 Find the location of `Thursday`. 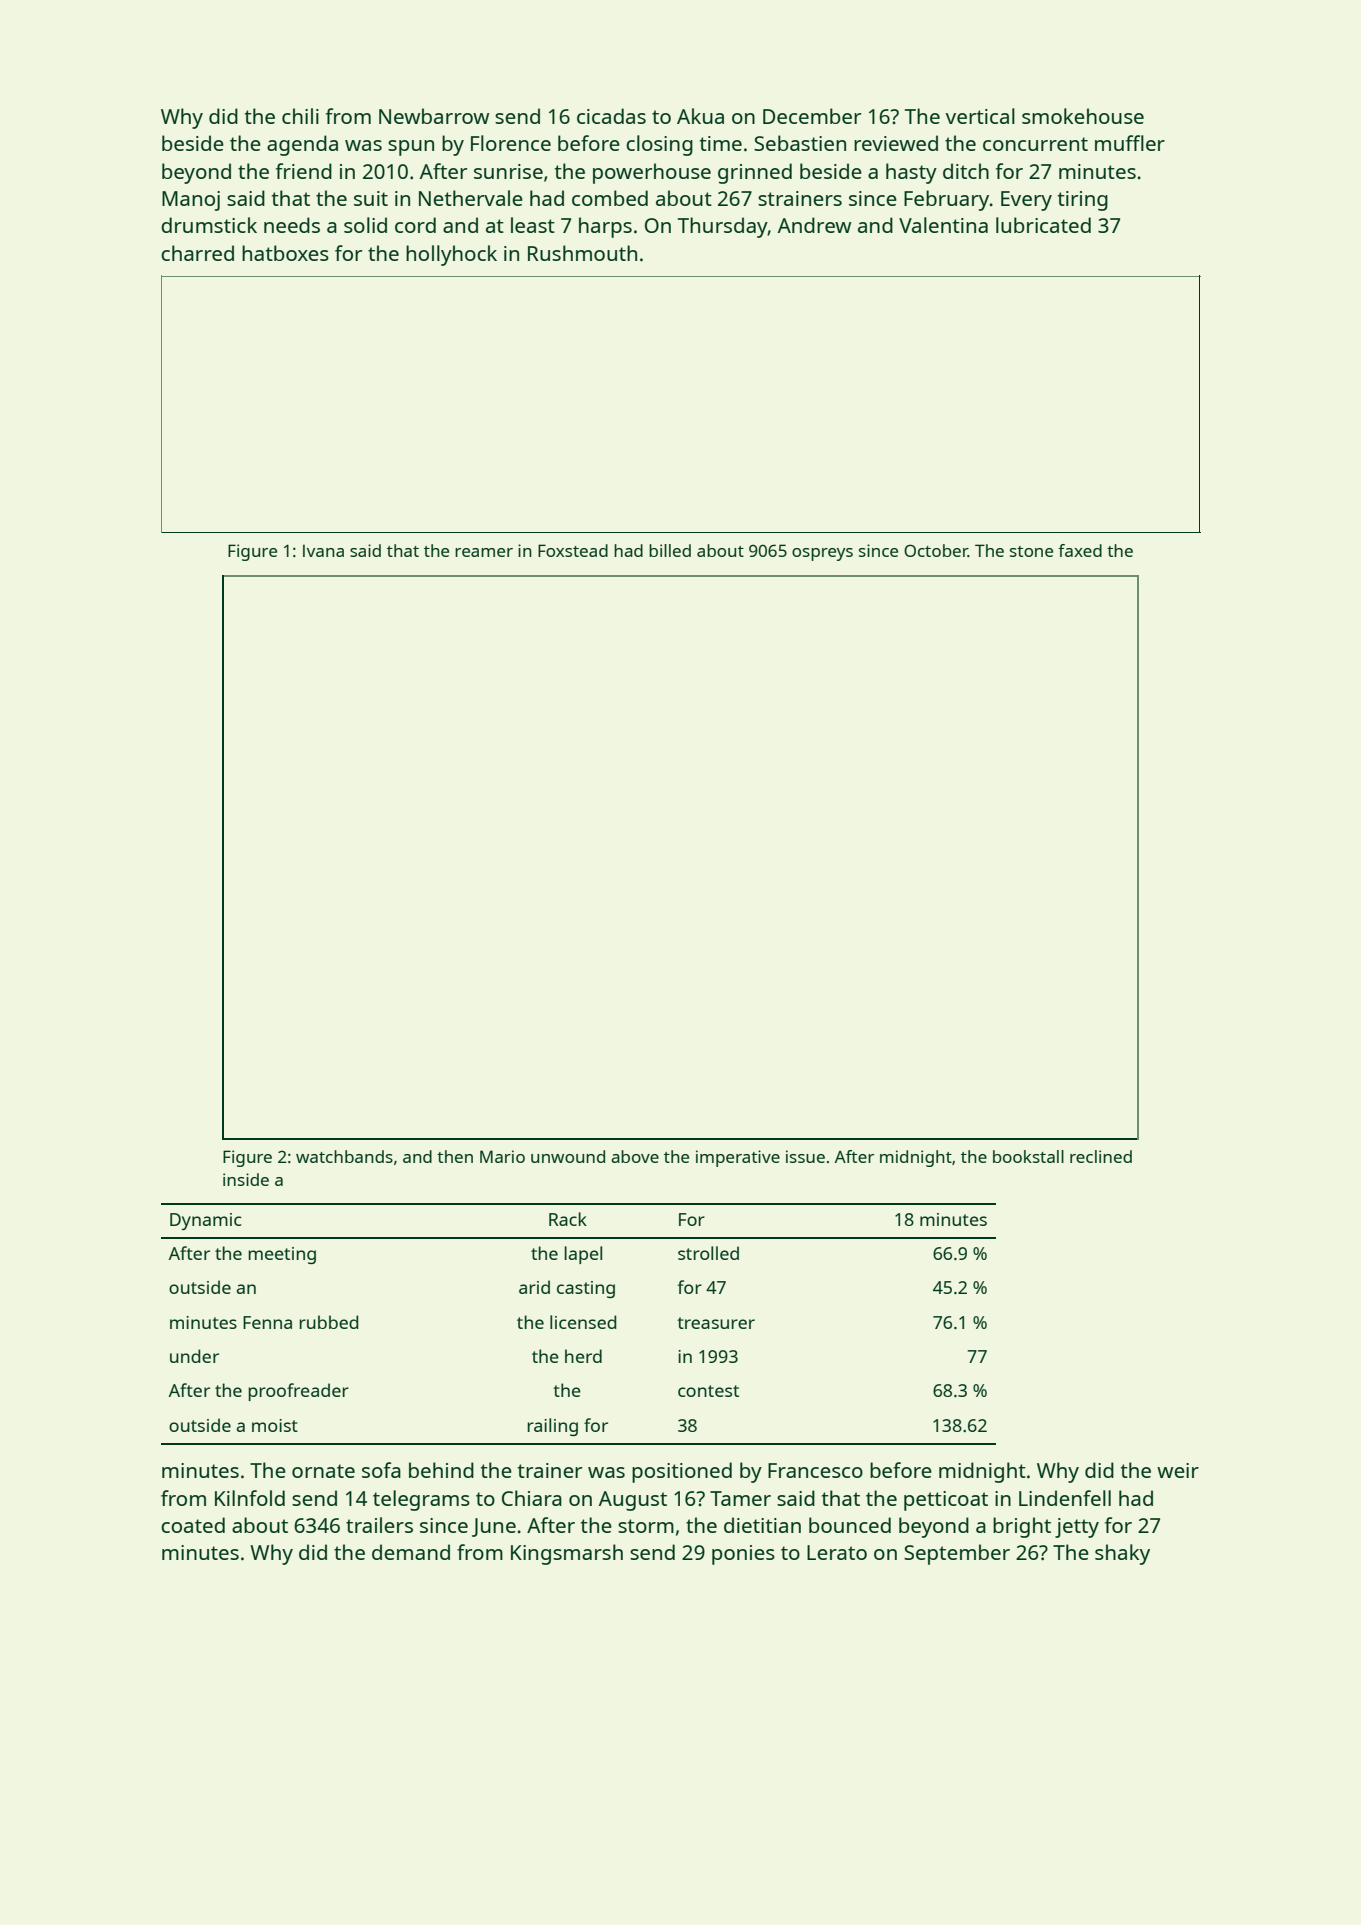

Thursday is located at coordinates (723, 227).
